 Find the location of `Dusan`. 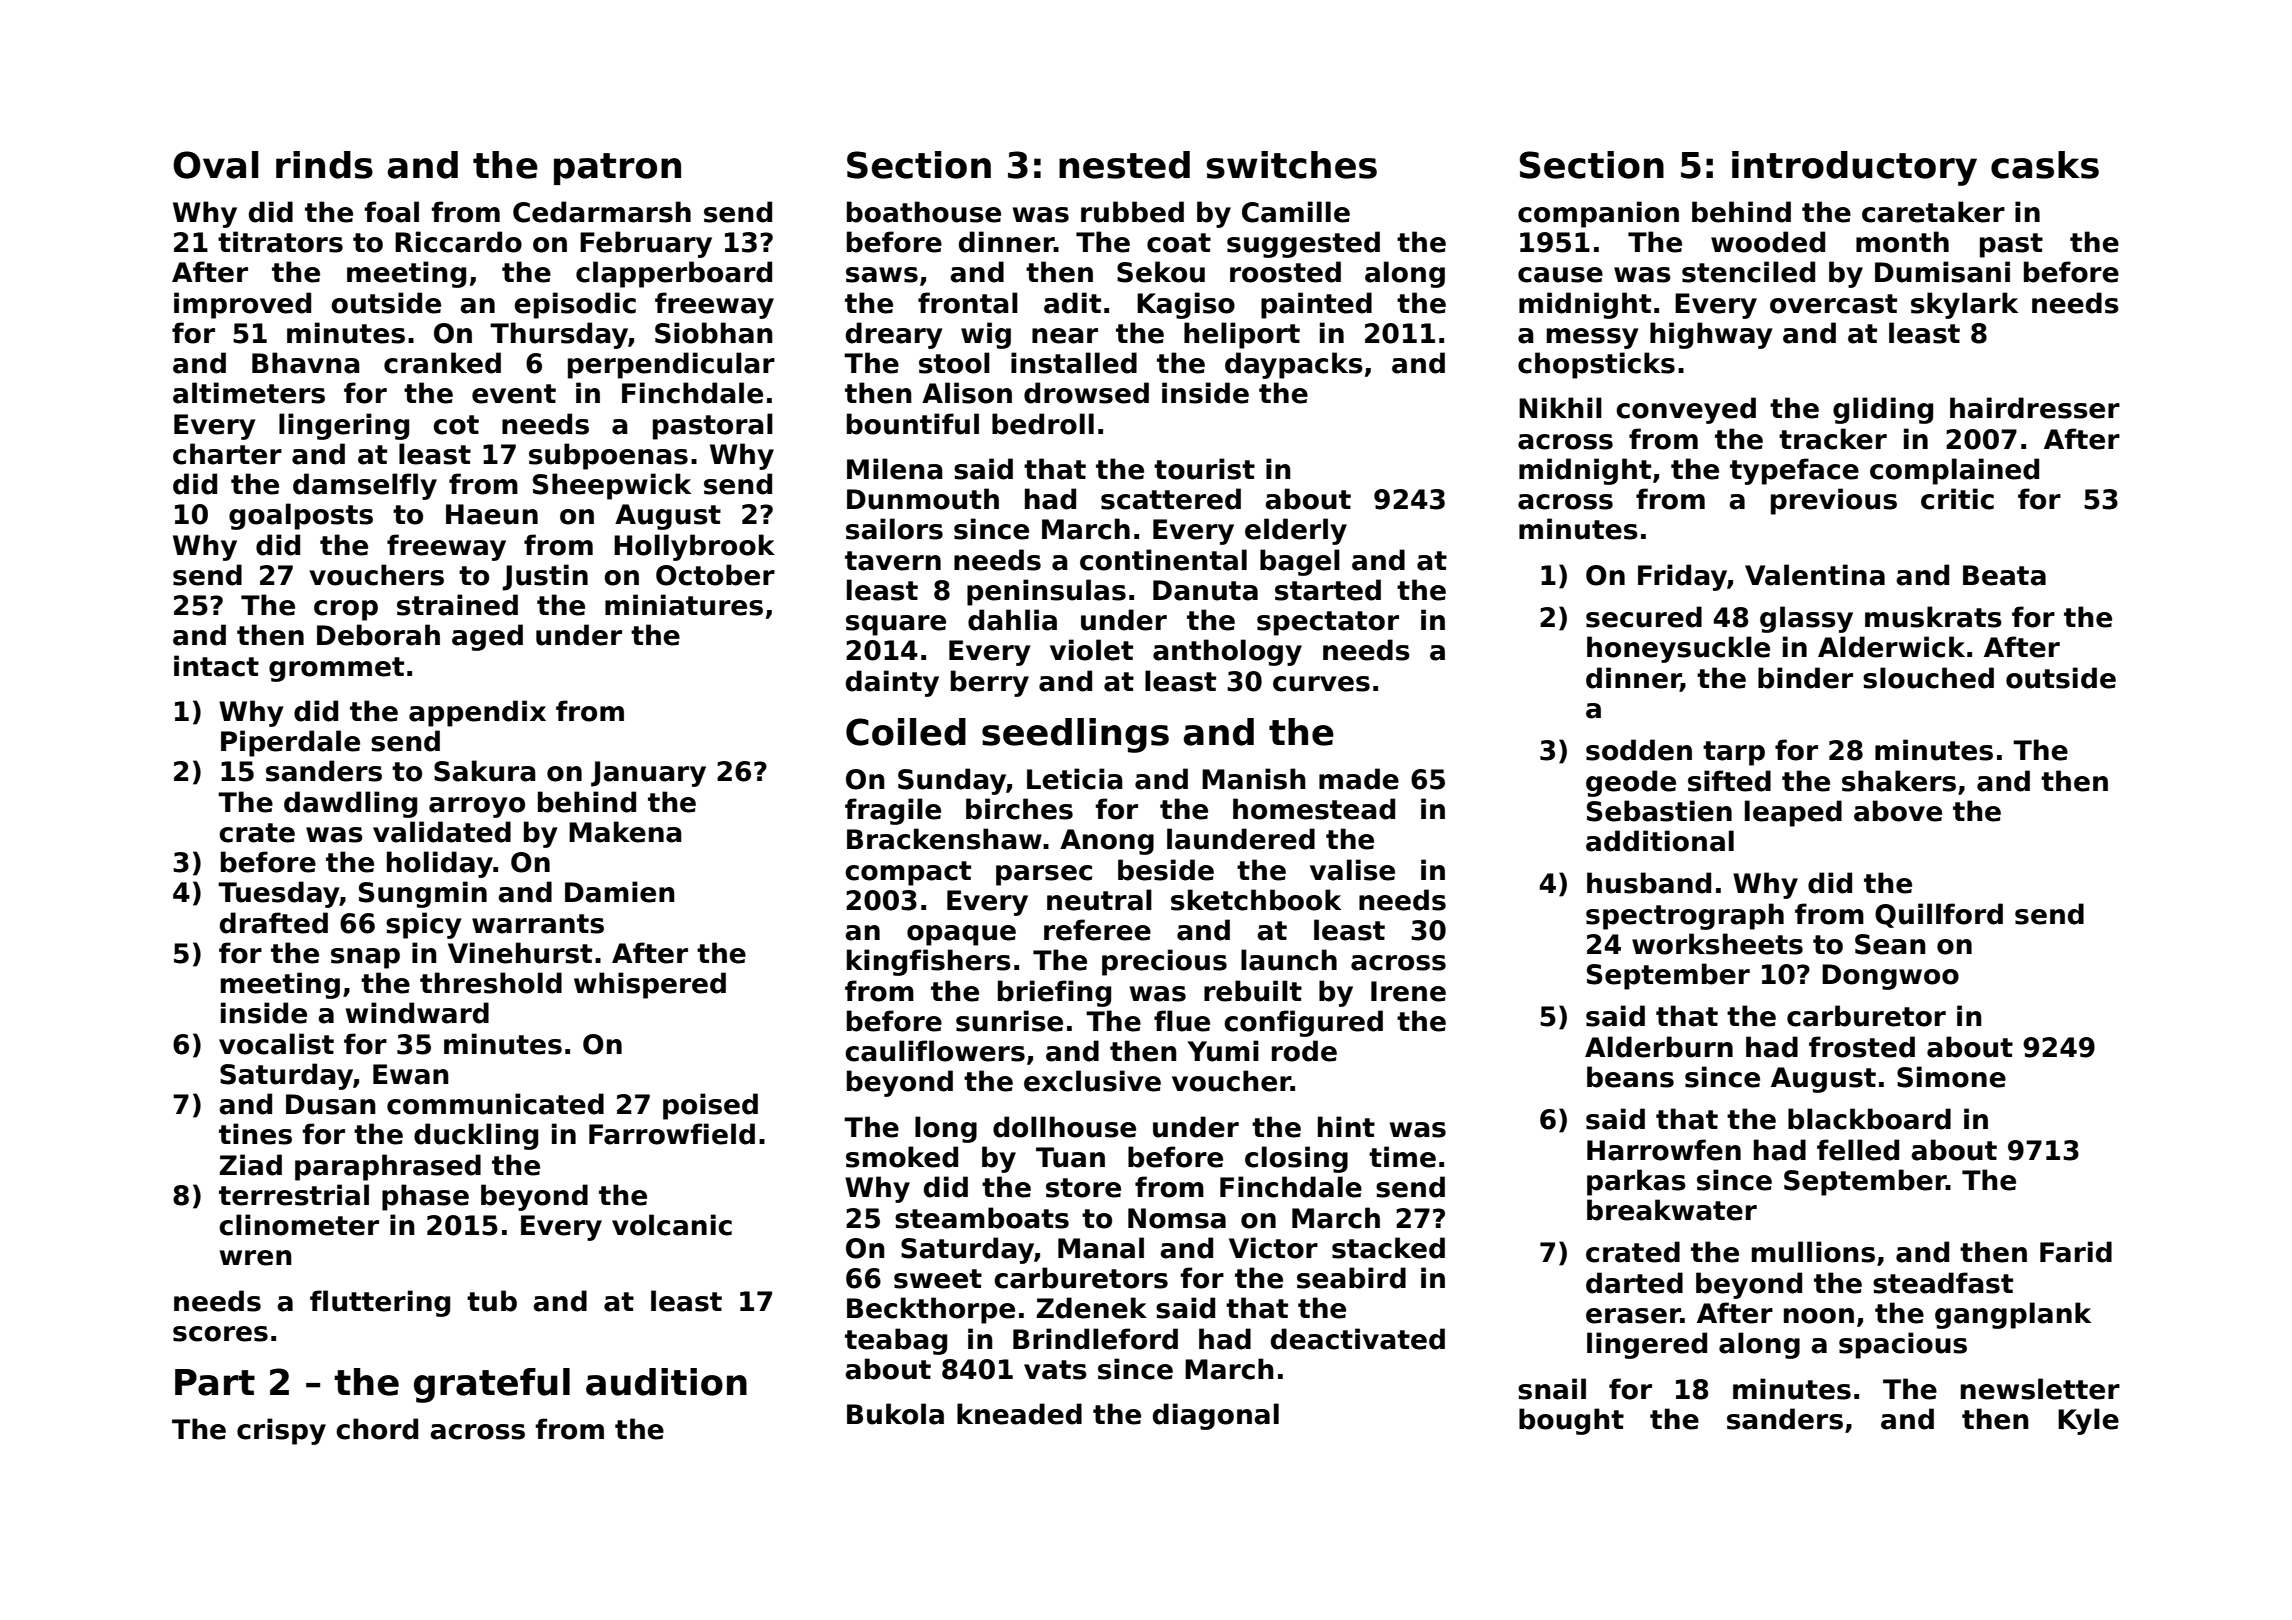

Dusan is located at coordinates (331, 1104).
